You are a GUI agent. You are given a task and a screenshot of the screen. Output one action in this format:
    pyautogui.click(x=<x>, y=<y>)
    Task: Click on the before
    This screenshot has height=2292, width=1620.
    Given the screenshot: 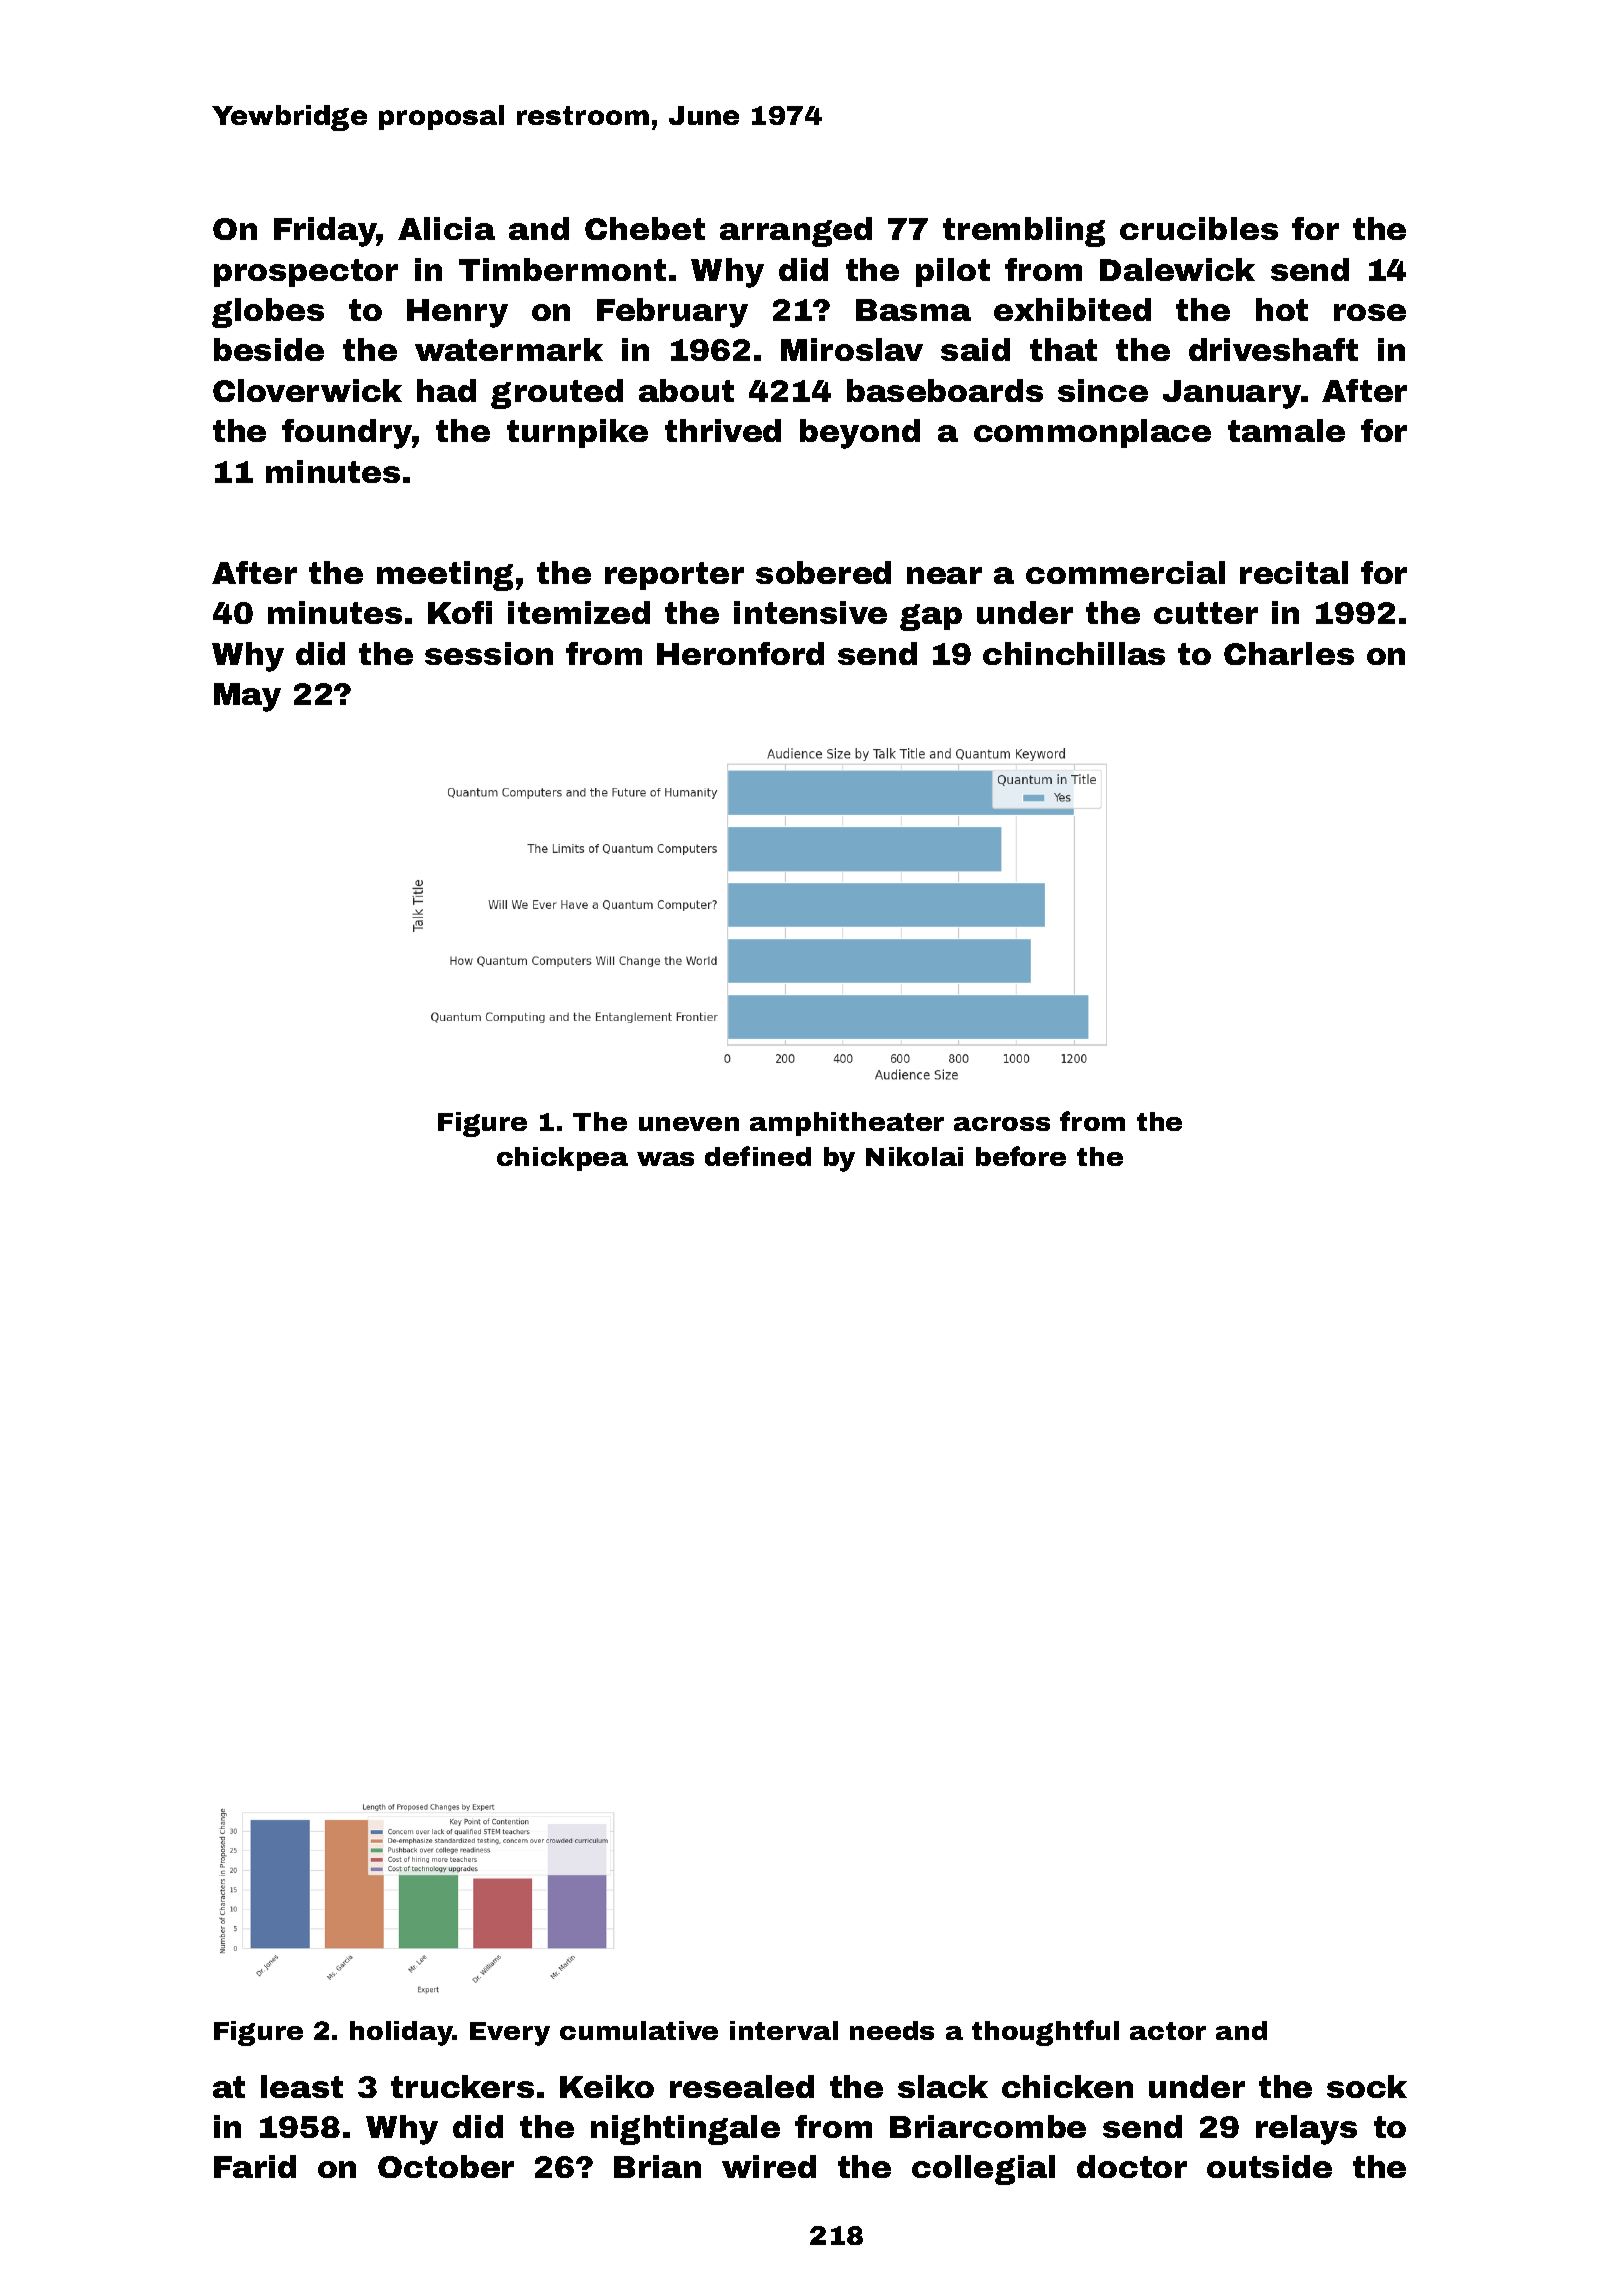 What is the action you would take?
    pyautogui.click(x=1021, y=1156)
